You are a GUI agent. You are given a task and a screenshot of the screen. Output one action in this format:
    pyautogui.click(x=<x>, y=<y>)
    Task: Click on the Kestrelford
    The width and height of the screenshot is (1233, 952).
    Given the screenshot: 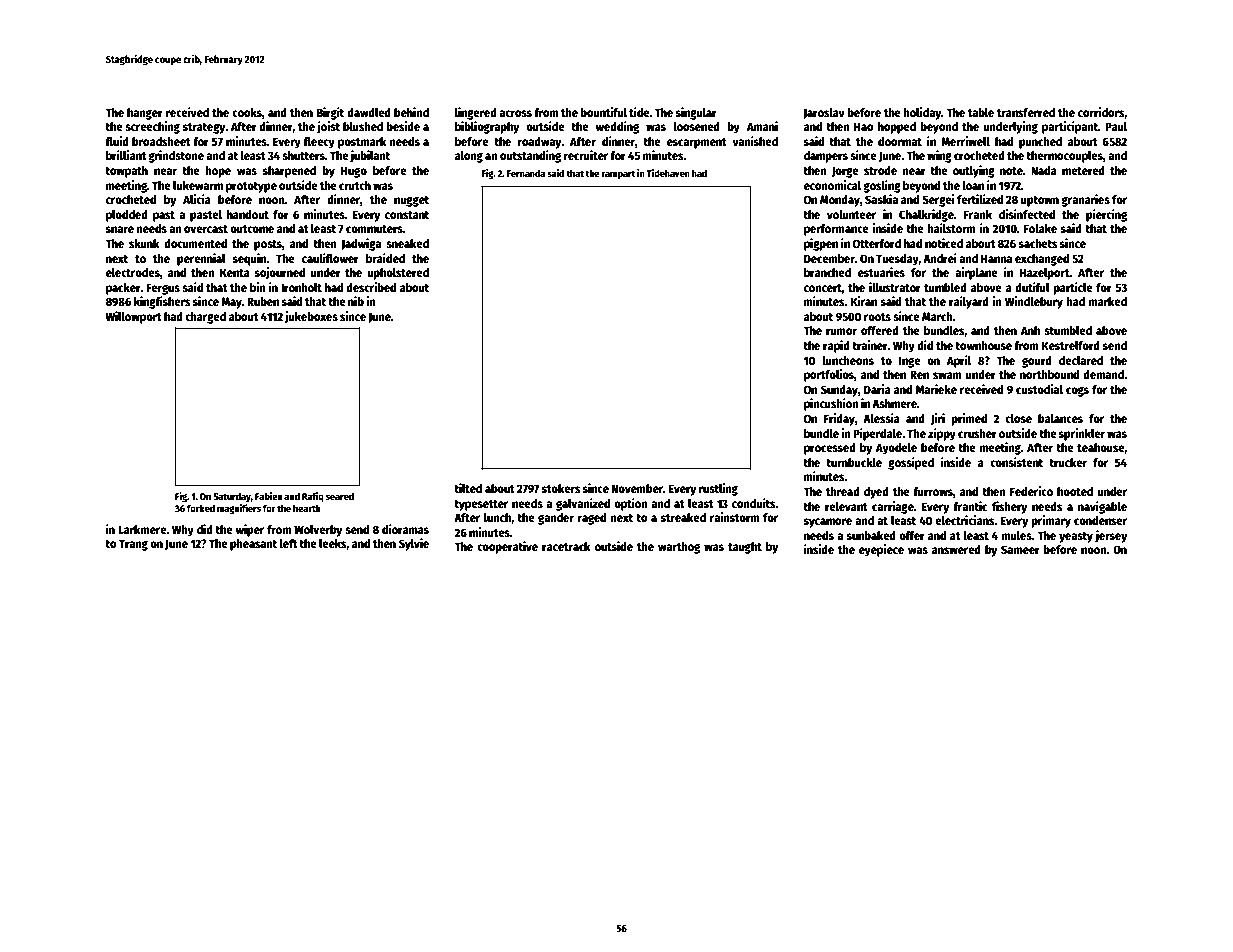 What is the action you would take?
    pyautogui.click(x=1071, y=345)
